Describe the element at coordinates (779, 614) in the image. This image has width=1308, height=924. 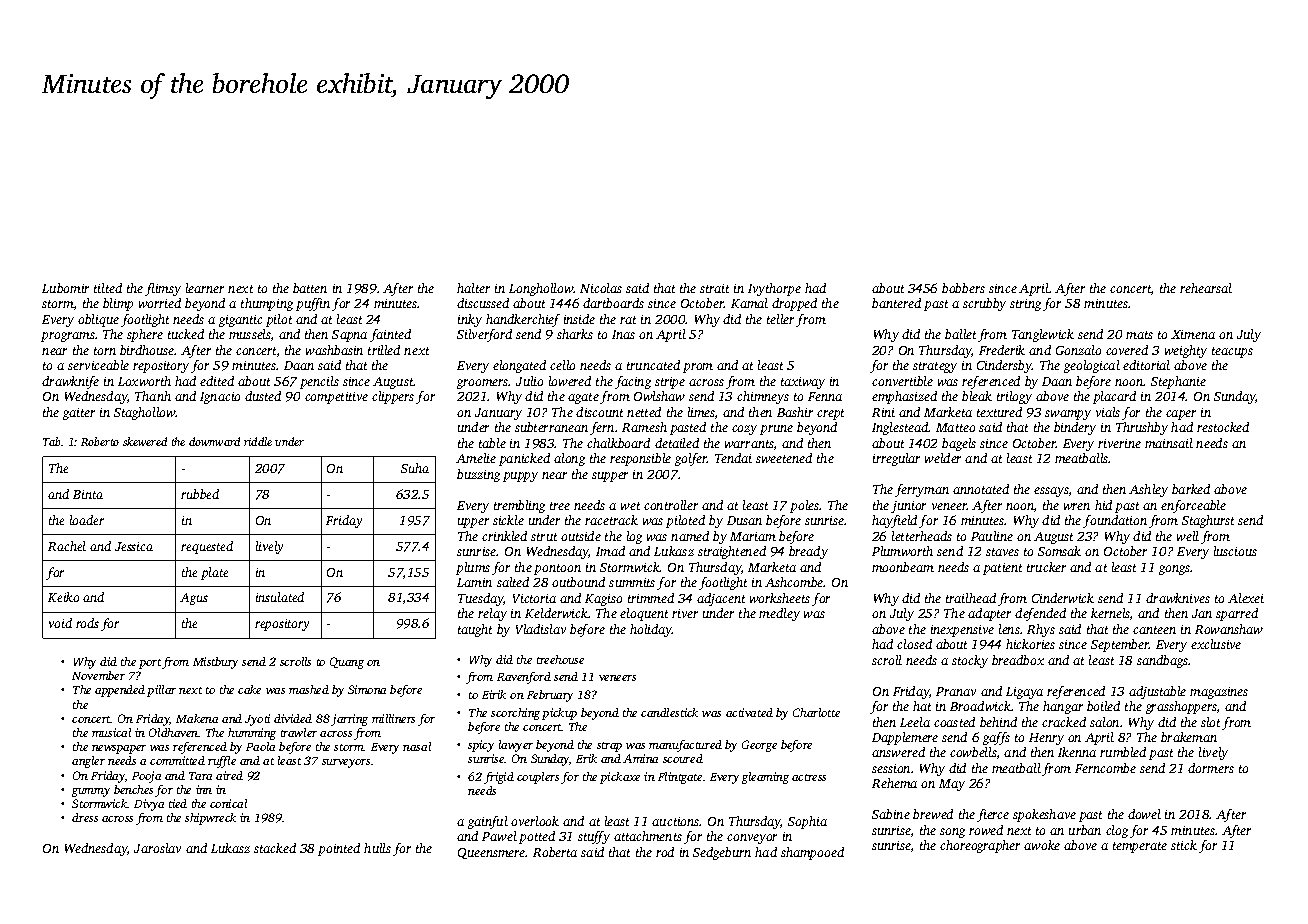
I see `medley` at that location.
